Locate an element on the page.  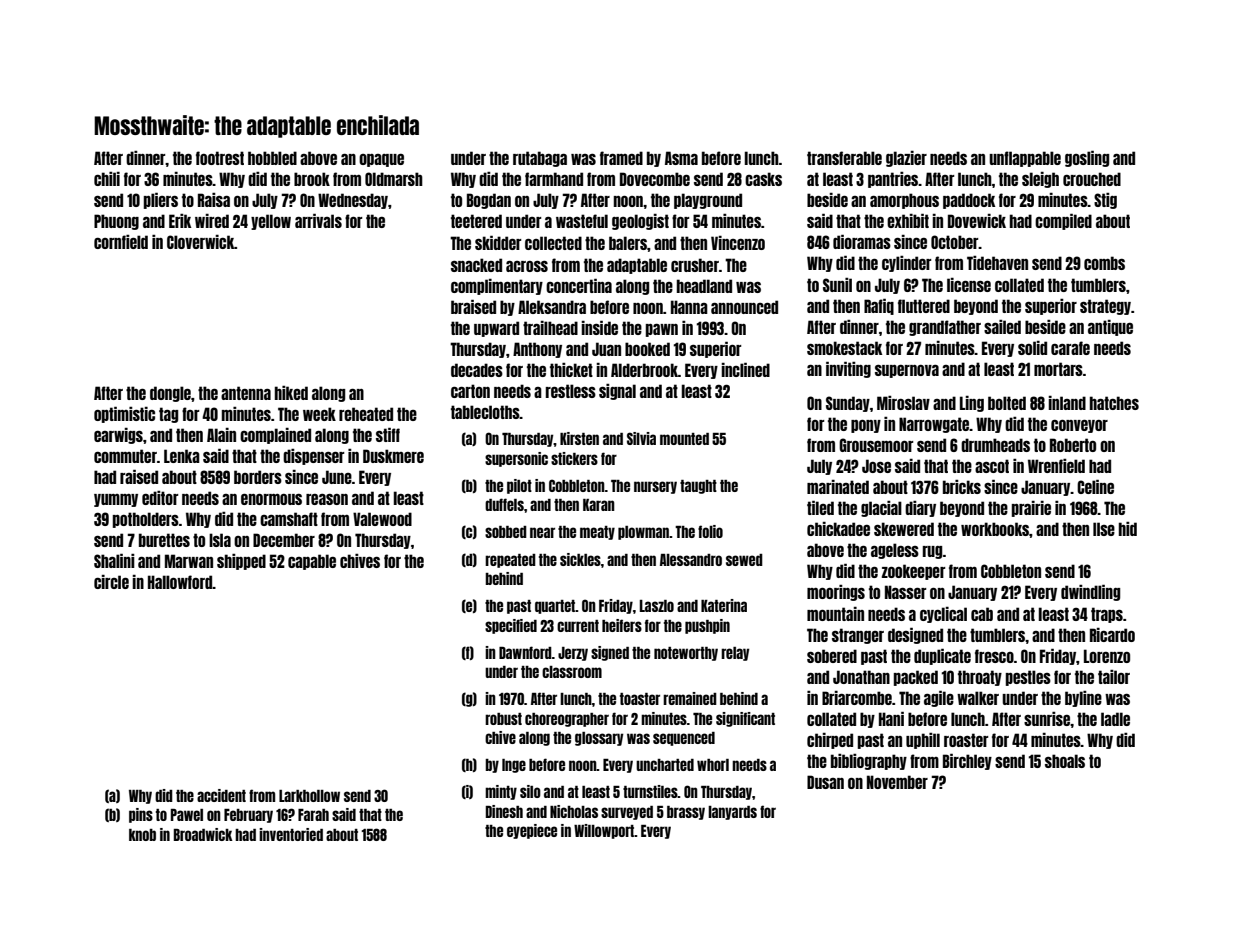
lanyards is located at coordinates (732, 813).
